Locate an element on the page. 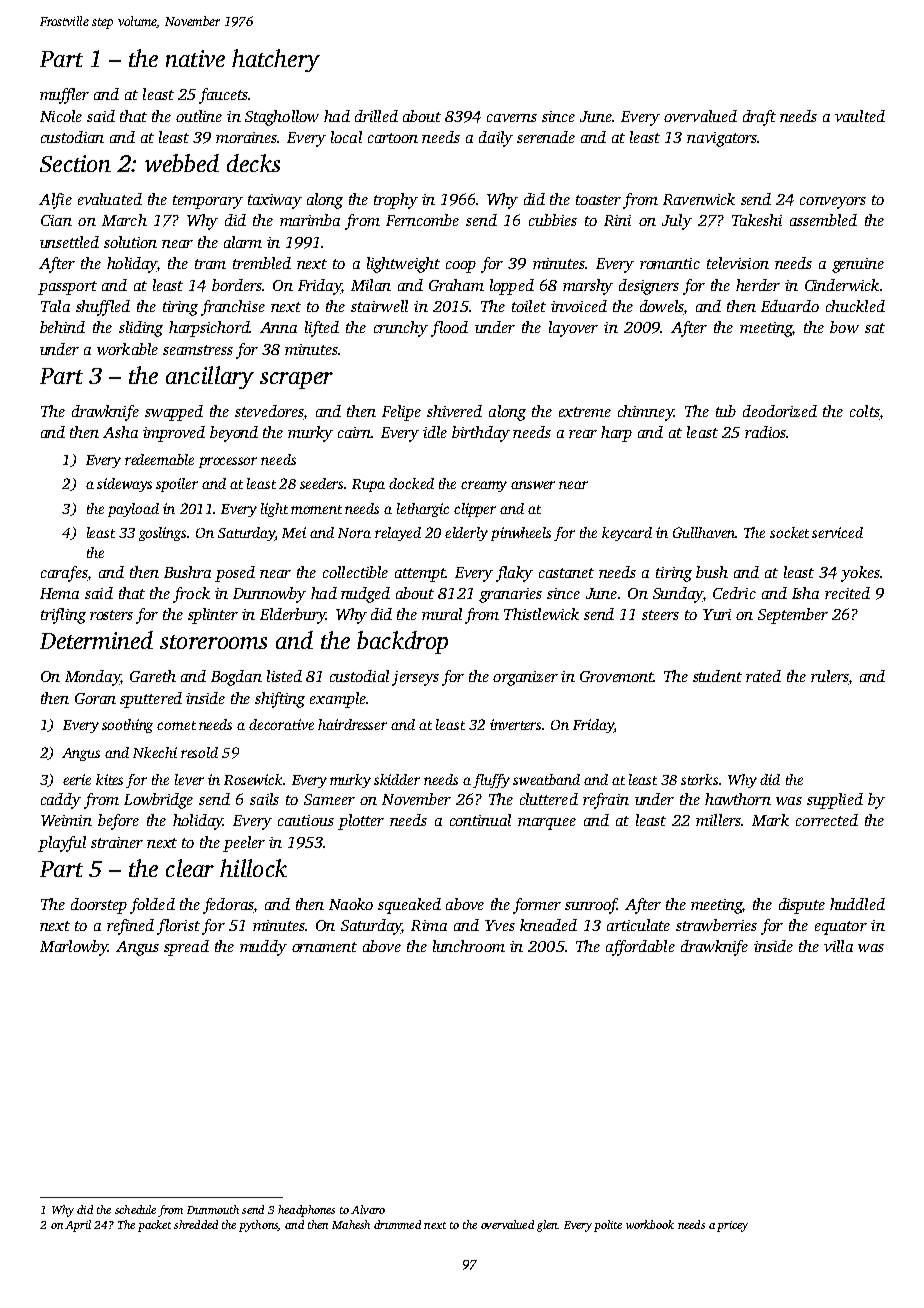 This document has height=1308, width=924. storerooms is located at coordinates (213, 642).
